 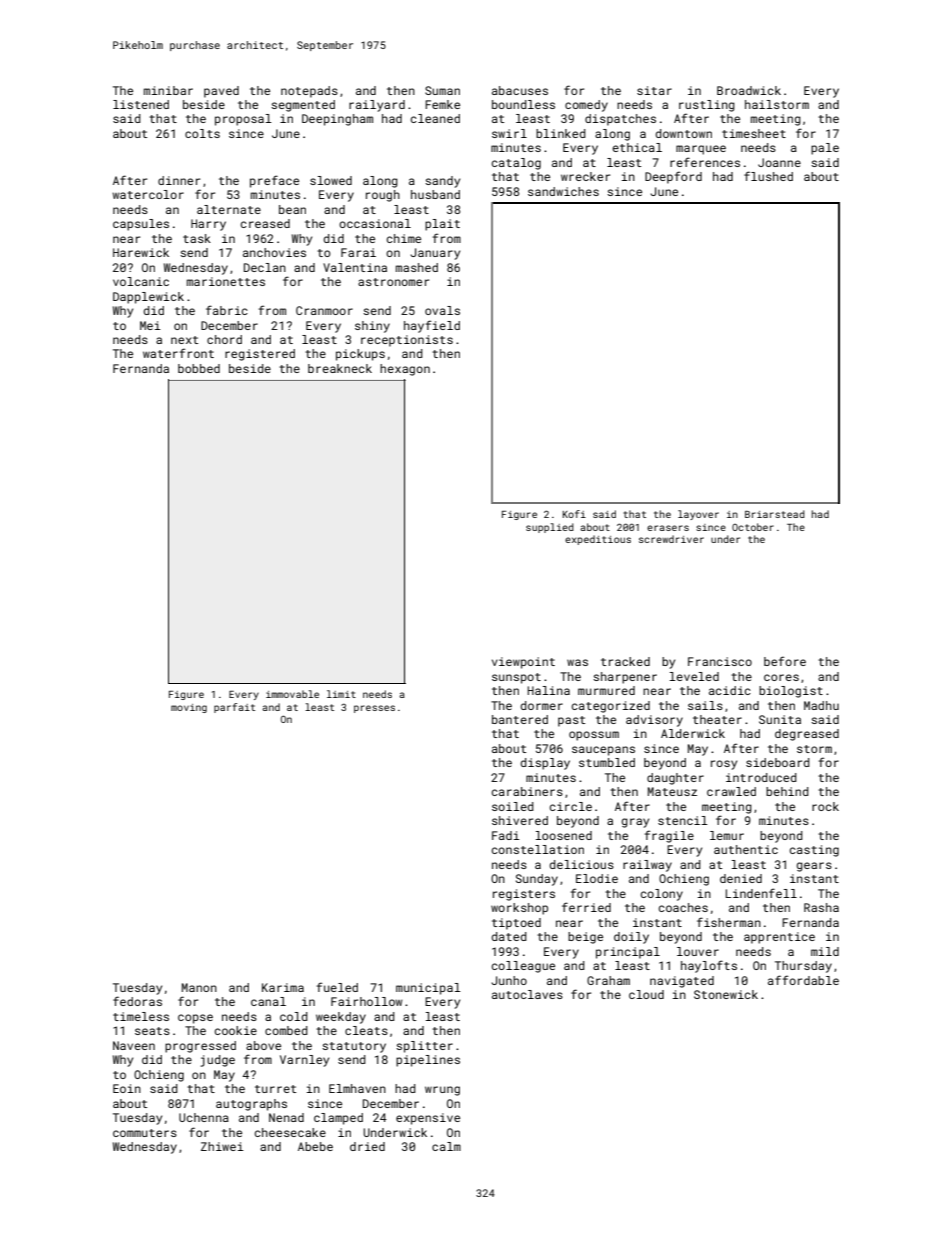 What do you see at coordinates (705, 162) in the screenshot?
I see `references` at bounding box center [705, 162].
